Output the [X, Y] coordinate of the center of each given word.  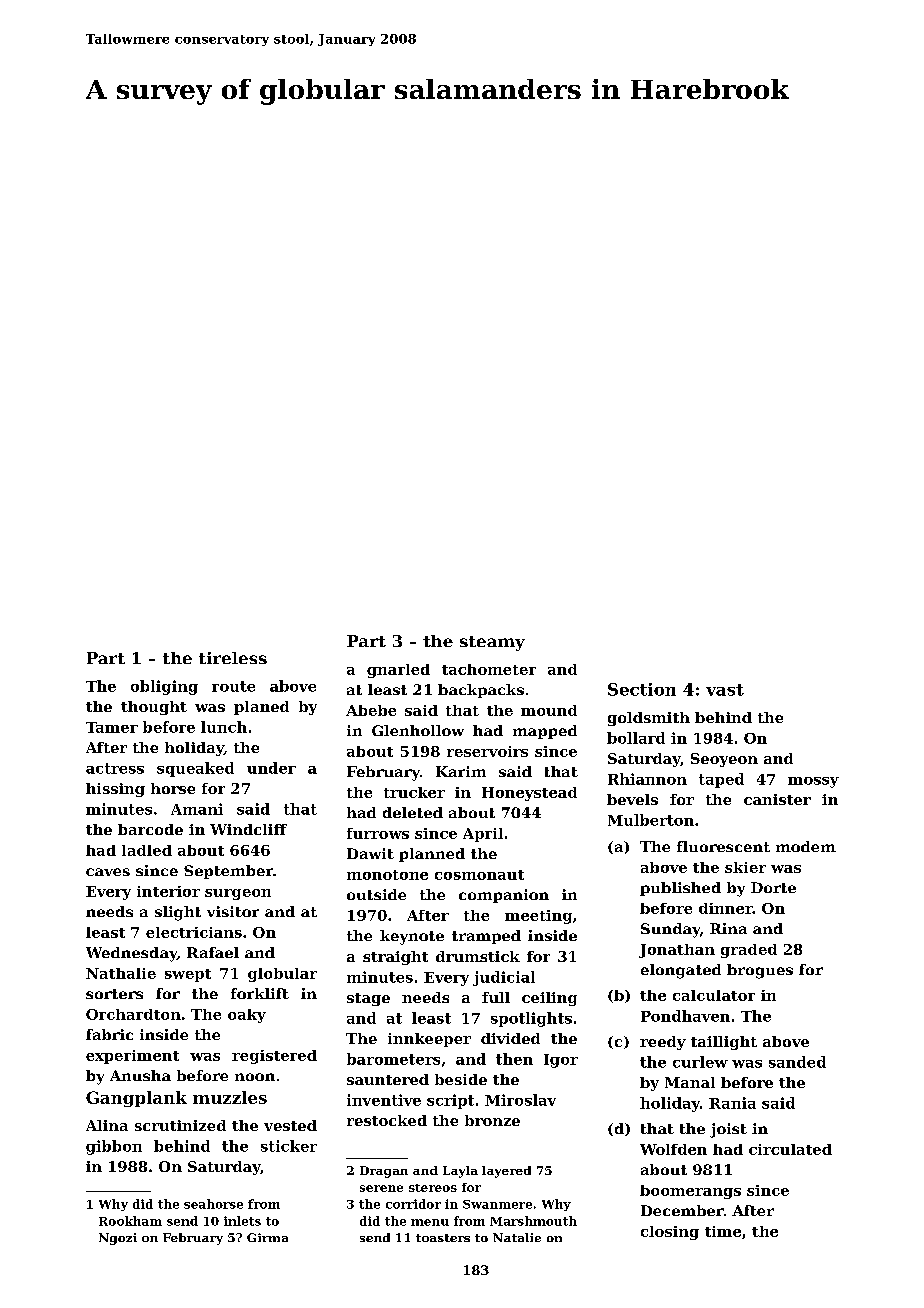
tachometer [489, 669]
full [496, 997]
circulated [790, 1149]
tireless [233, 658]
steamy [492, 643]
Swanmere [497, 1204]
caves [108, 872]
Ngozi [118, 1239]
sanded [797, 1062]
